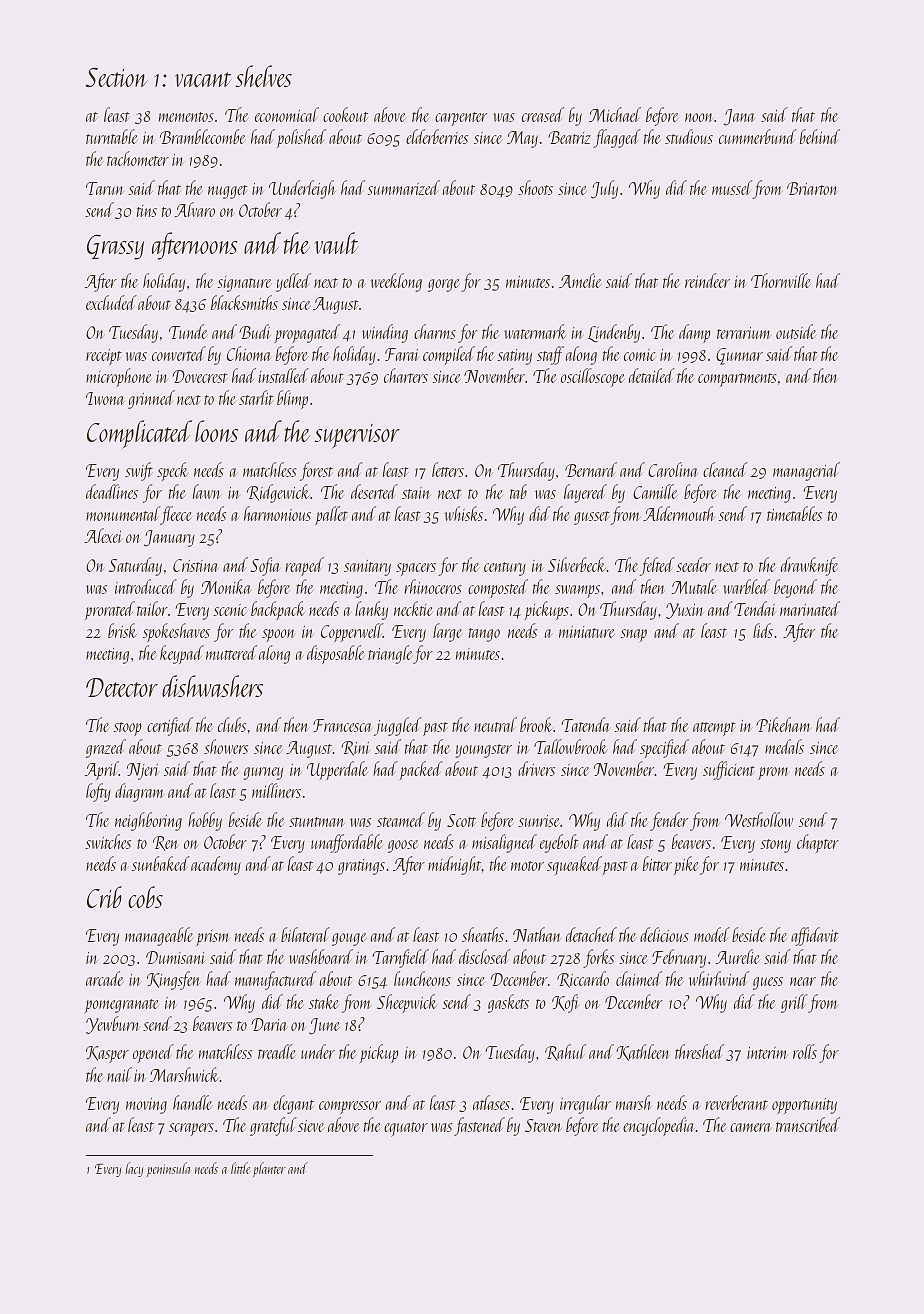  Describe the element at coordinates (117, 77) in the document. I see `Section` at that location.
